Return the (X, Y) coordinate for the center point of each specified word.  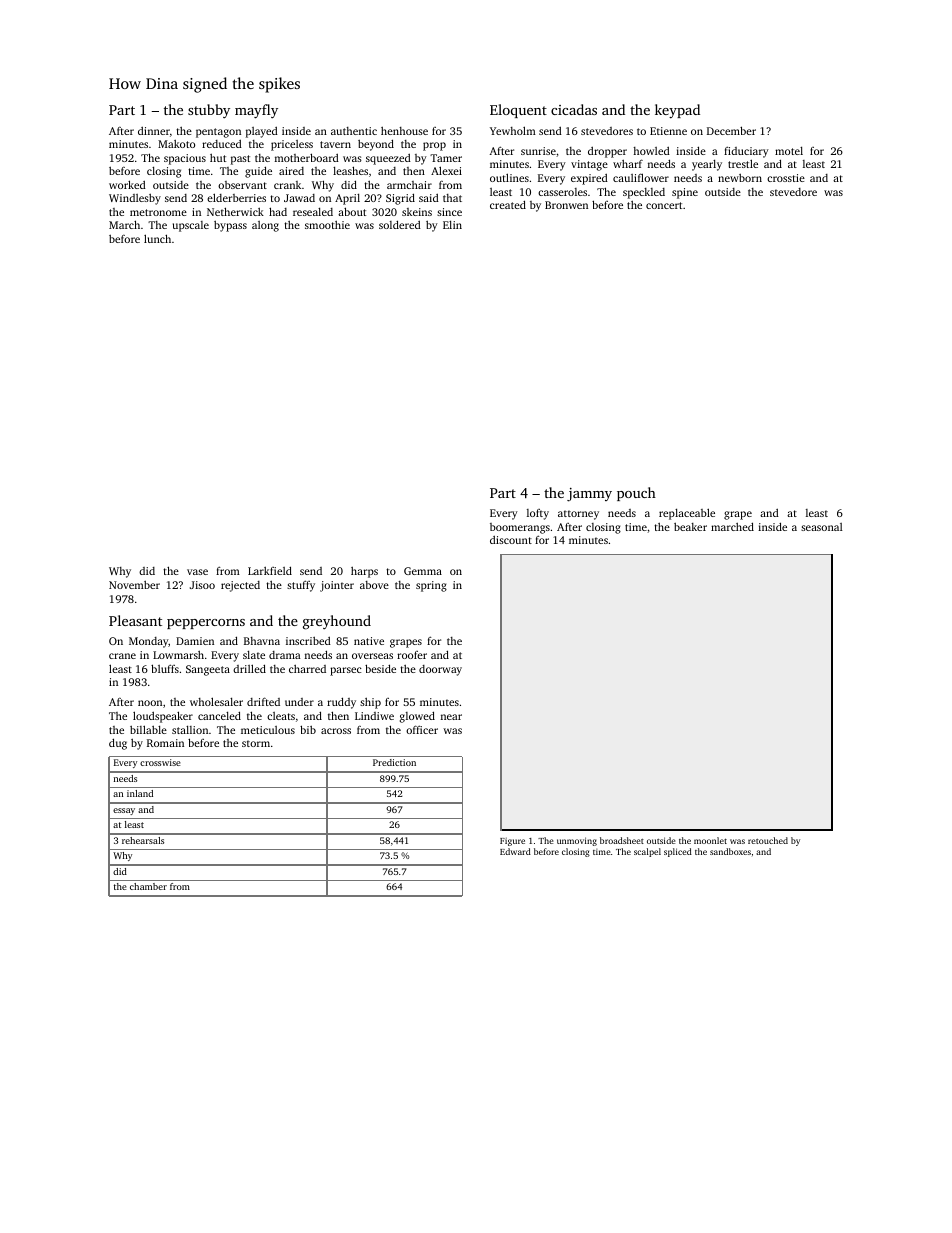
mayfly (256, 111)
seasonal (822, 527)
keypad (677, 111)
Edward (515, 851)
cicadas (574, 109)
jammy (589, 495)
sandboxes (730, 851)
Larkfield (270, 570)
